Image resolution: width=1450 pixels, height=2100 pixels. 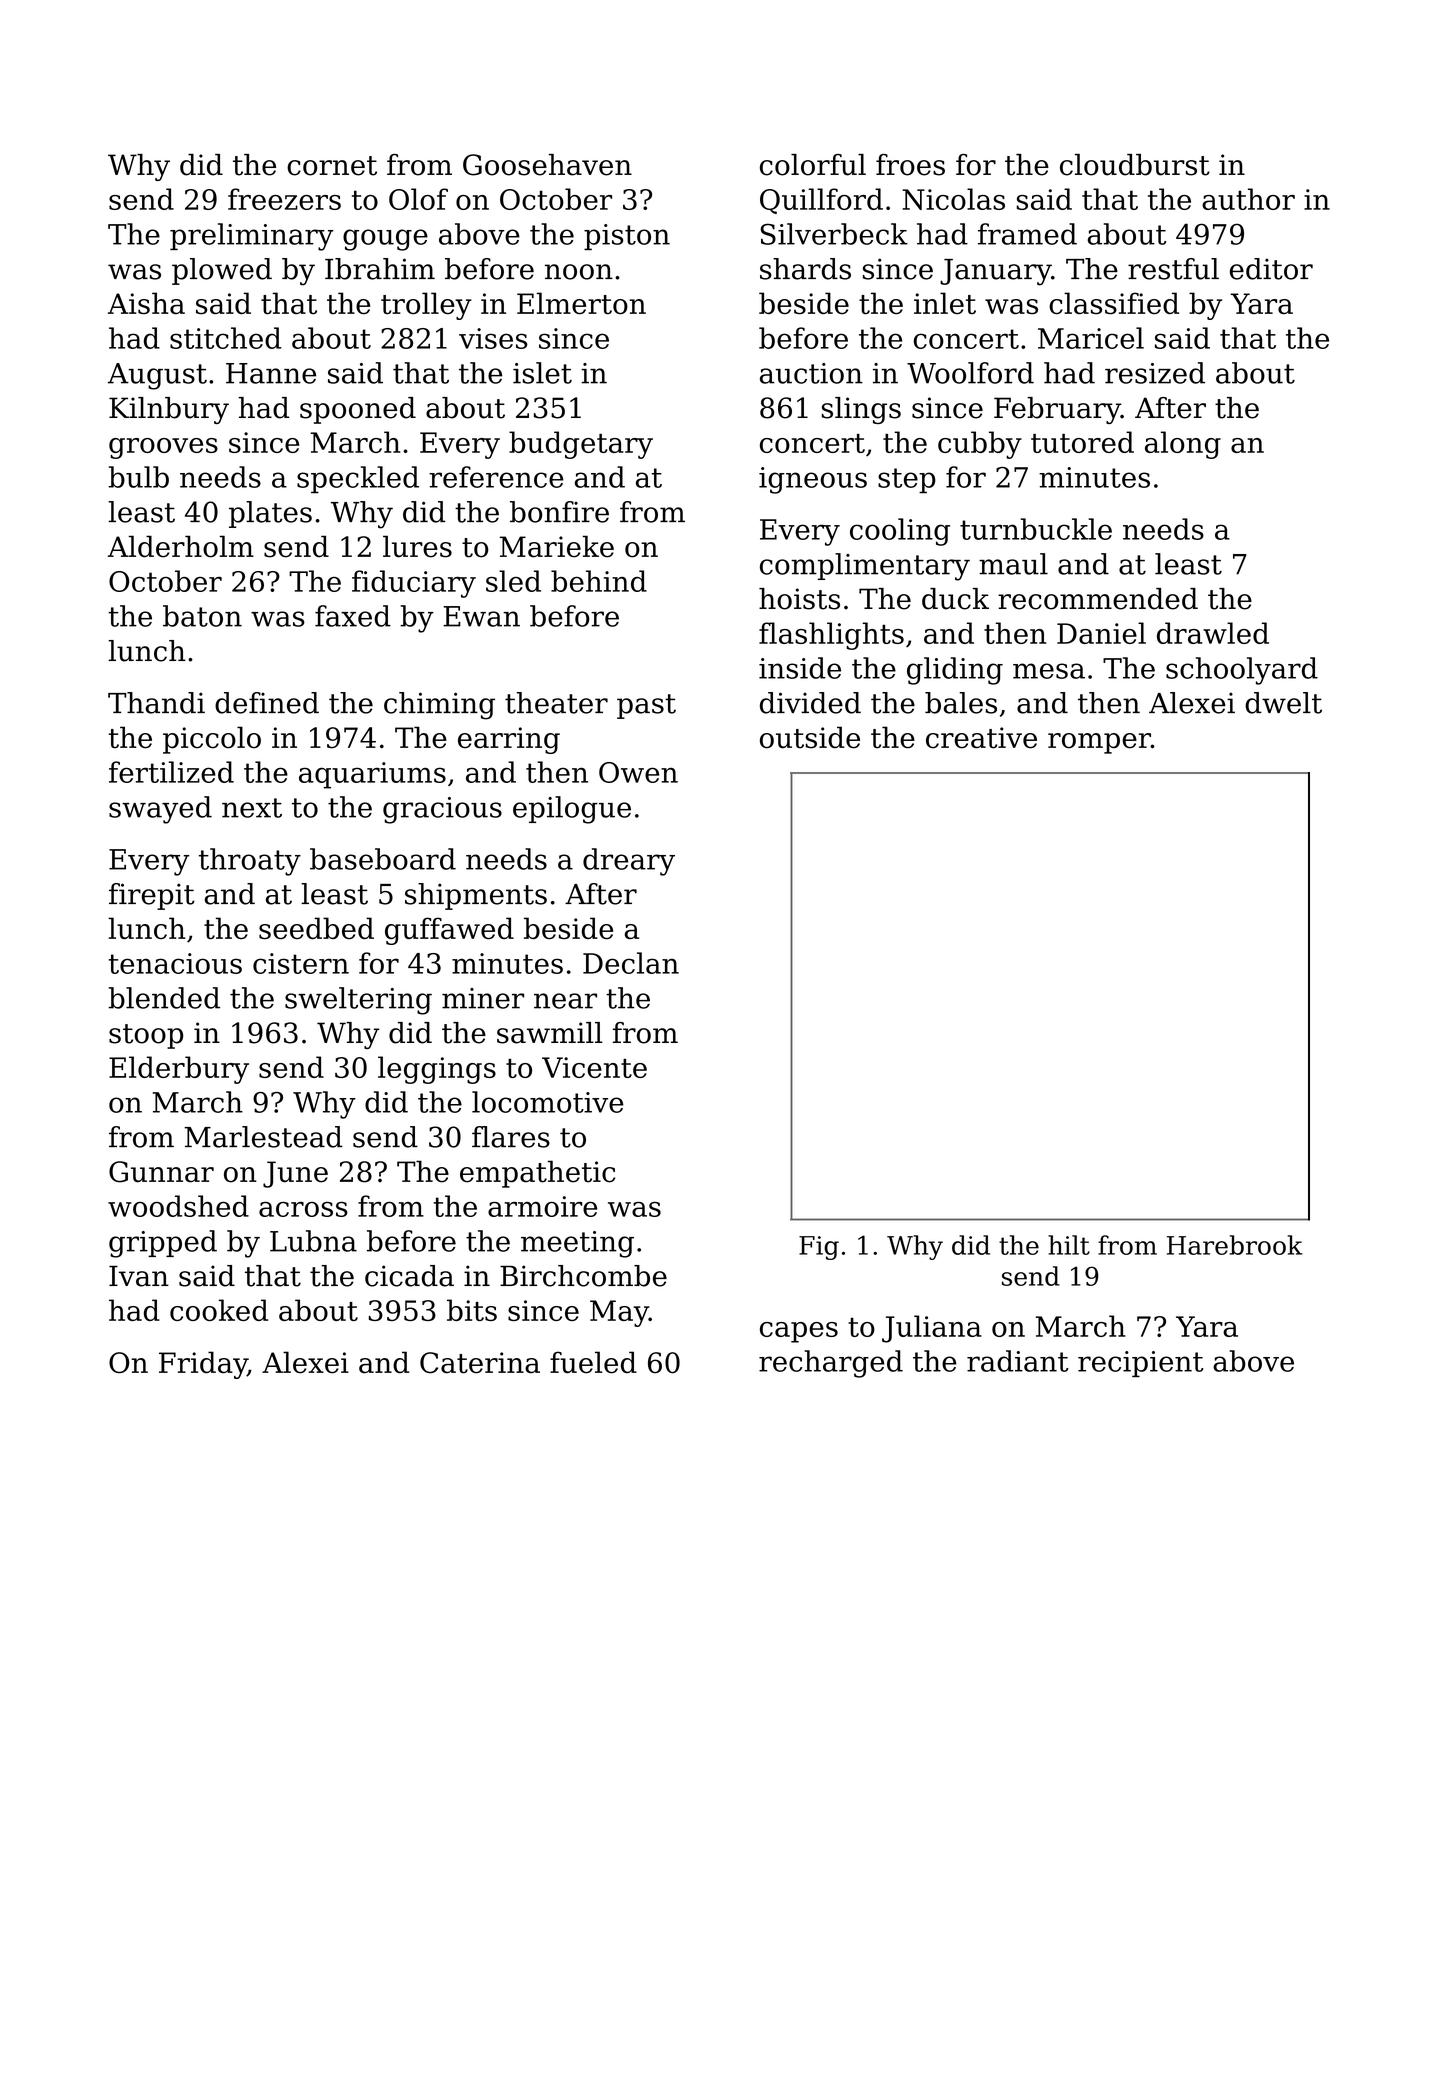 I want to click on chiming, so click(x=439, y=706).
